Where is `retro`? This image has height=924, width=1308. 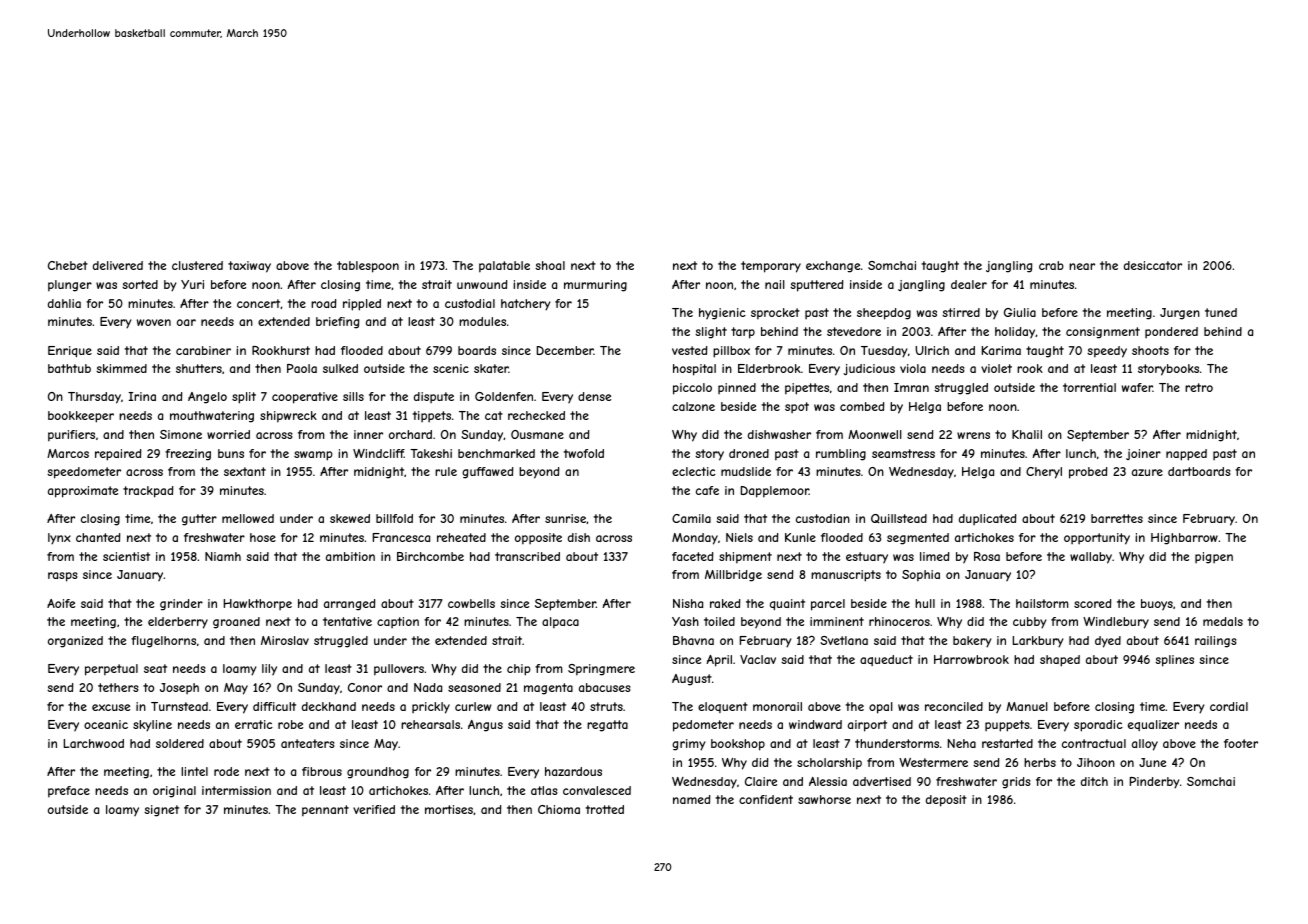
retro is located at coordinates (1199, 387).
